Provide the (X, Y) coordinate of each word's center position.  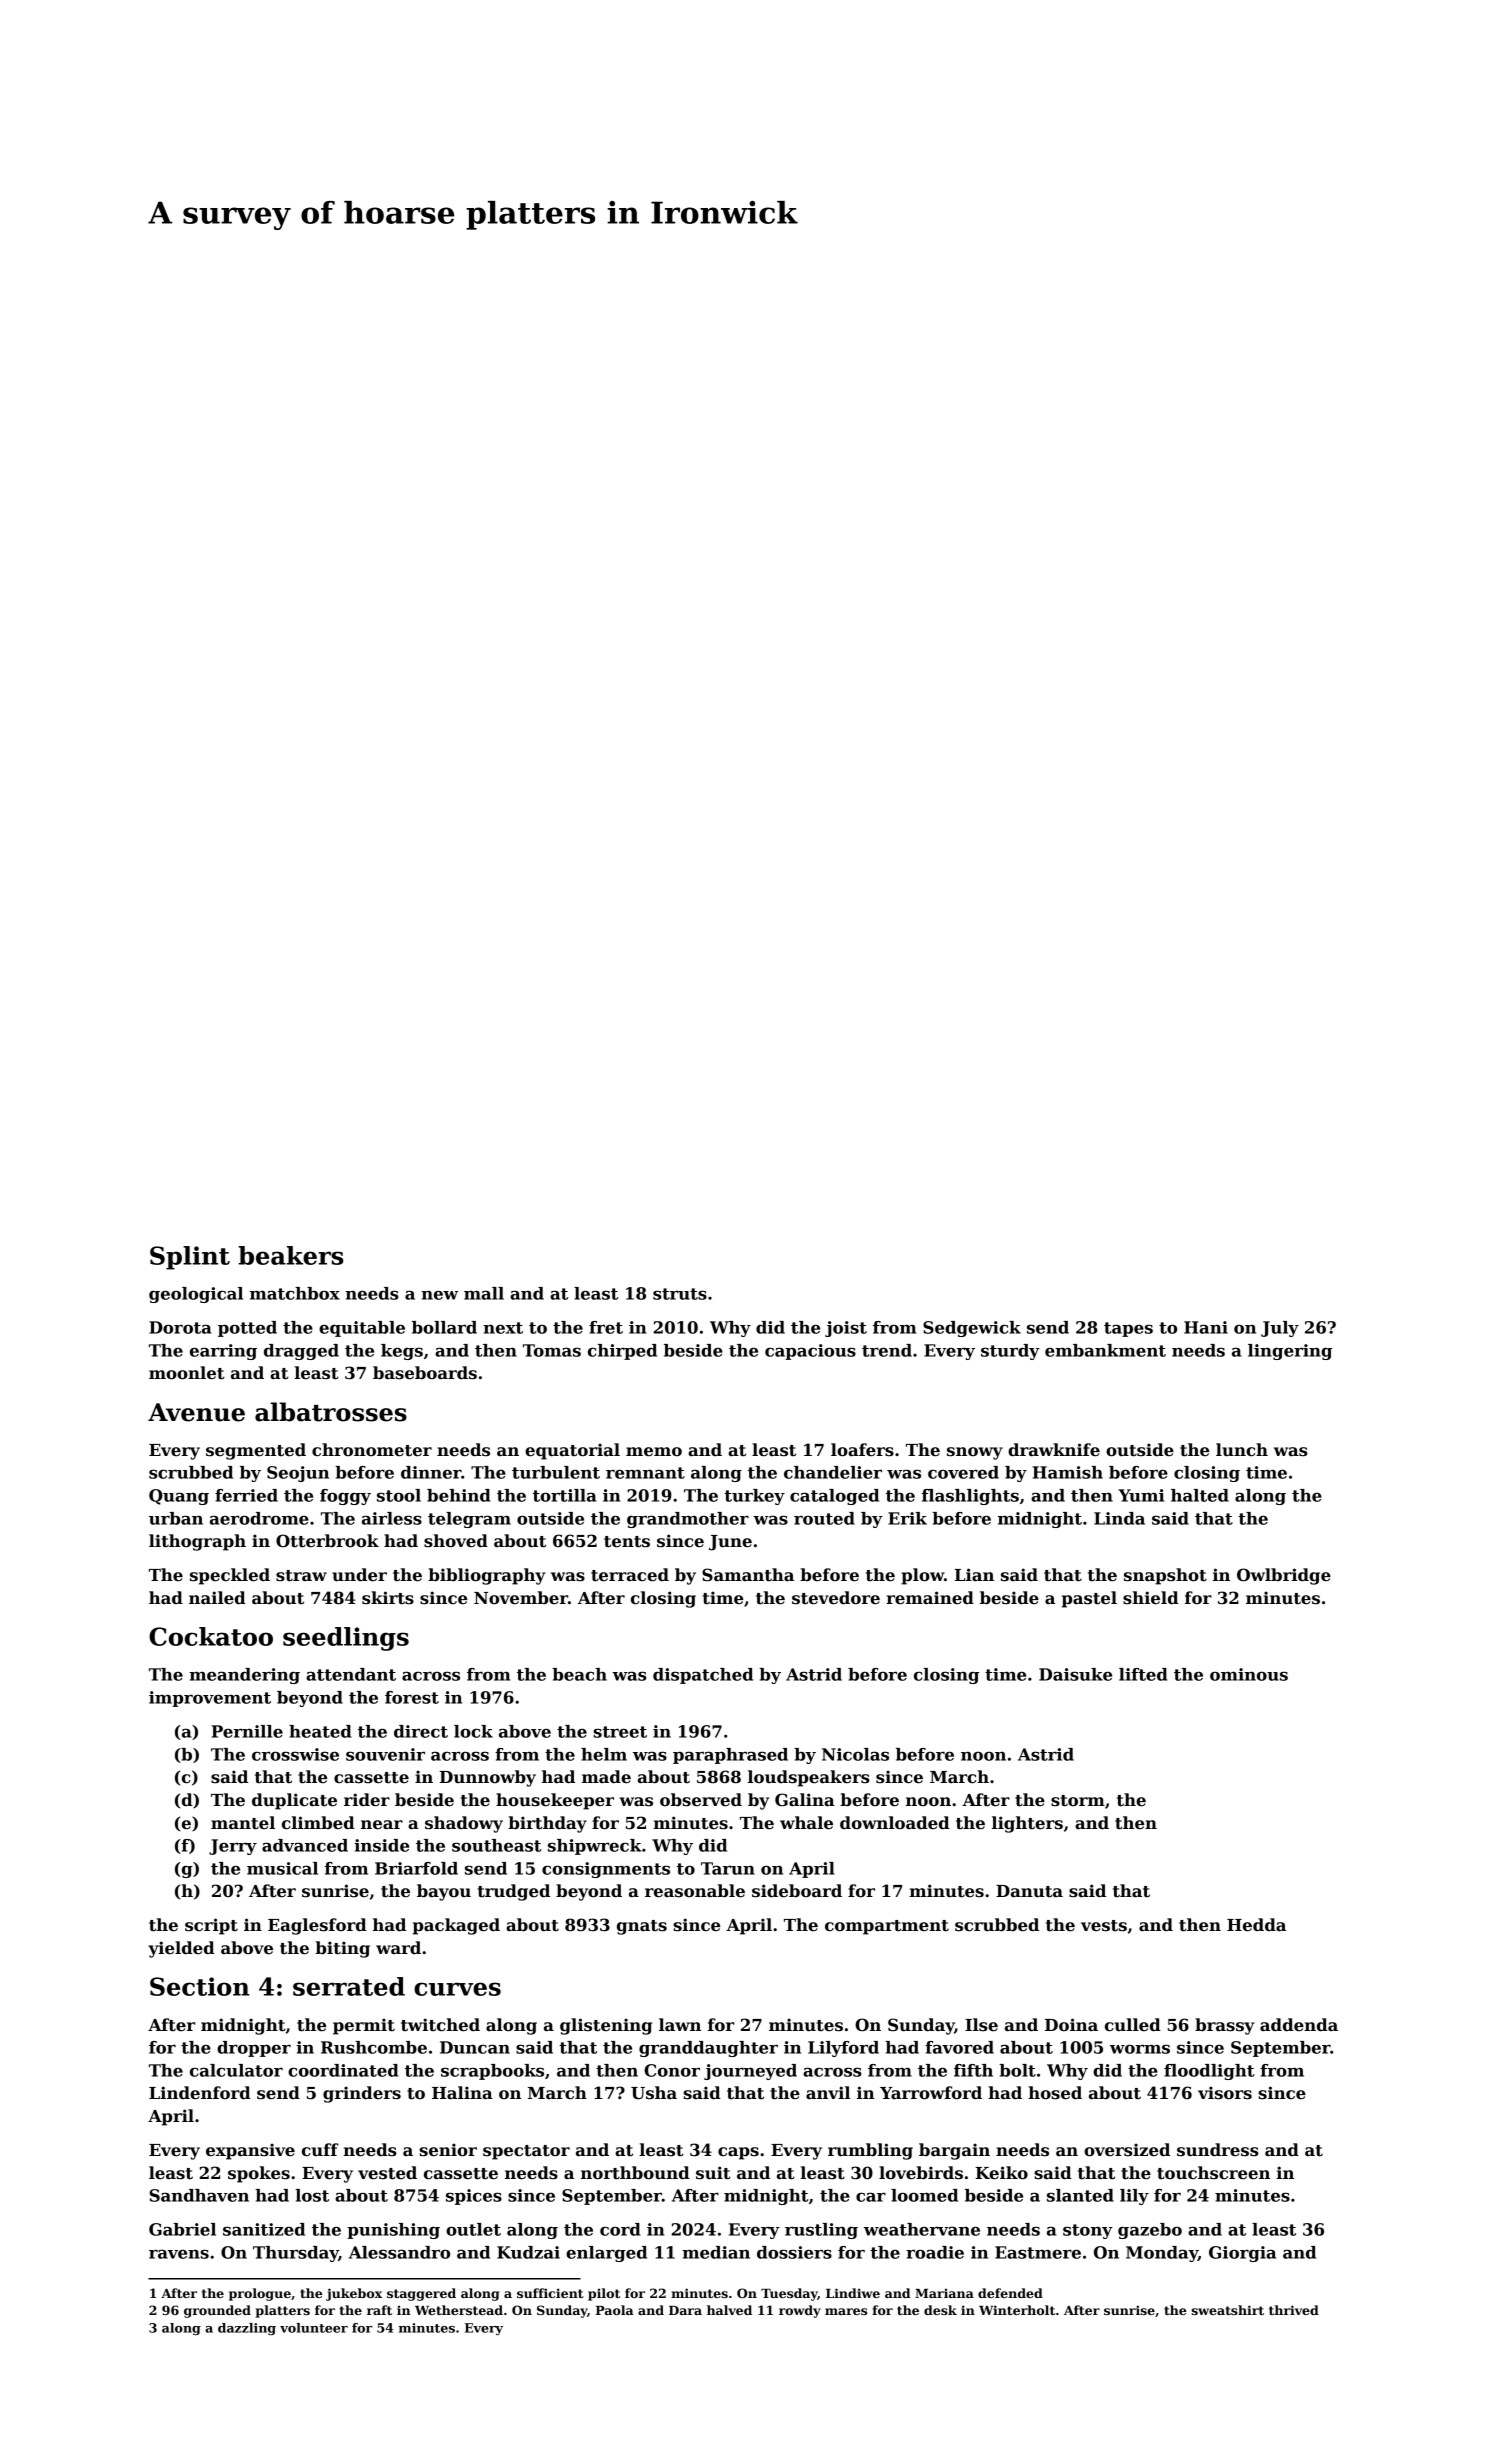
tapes (1128, 1329)
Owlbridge (1284, 1576)
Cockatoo (211, 1636)
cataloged (834, 1497)
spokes (259, 2174)
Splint (190, 1258)
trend (887, 1350)
